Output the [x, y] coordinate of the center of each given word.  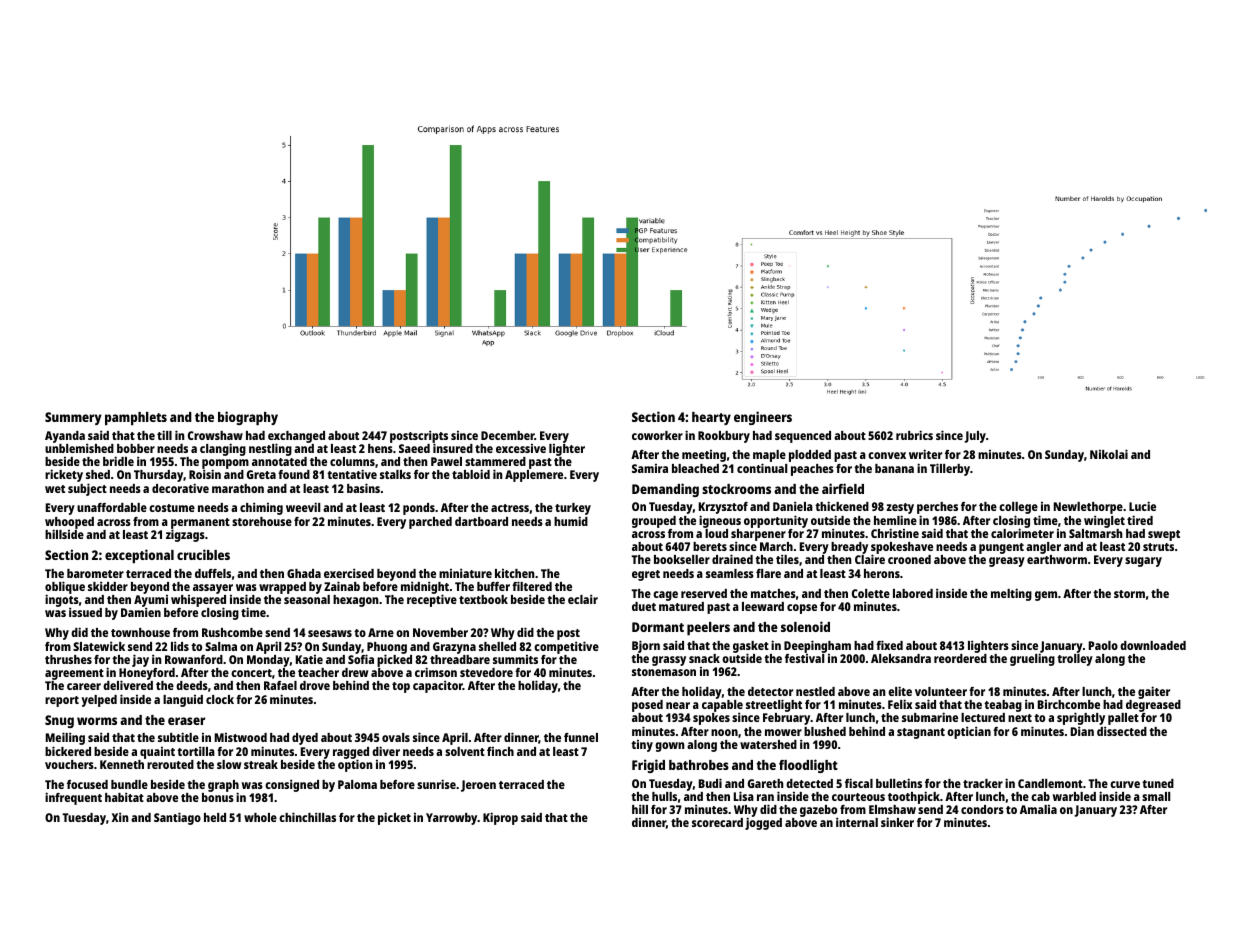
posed [647, 706]
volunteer [941, 691]
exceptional [139, 556]
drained [732, 559]
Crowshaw [215, 435]
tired [1140, 520]
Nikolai [1109, 454]
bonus [218, 797]
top [401, 687]
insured [453, 448]
